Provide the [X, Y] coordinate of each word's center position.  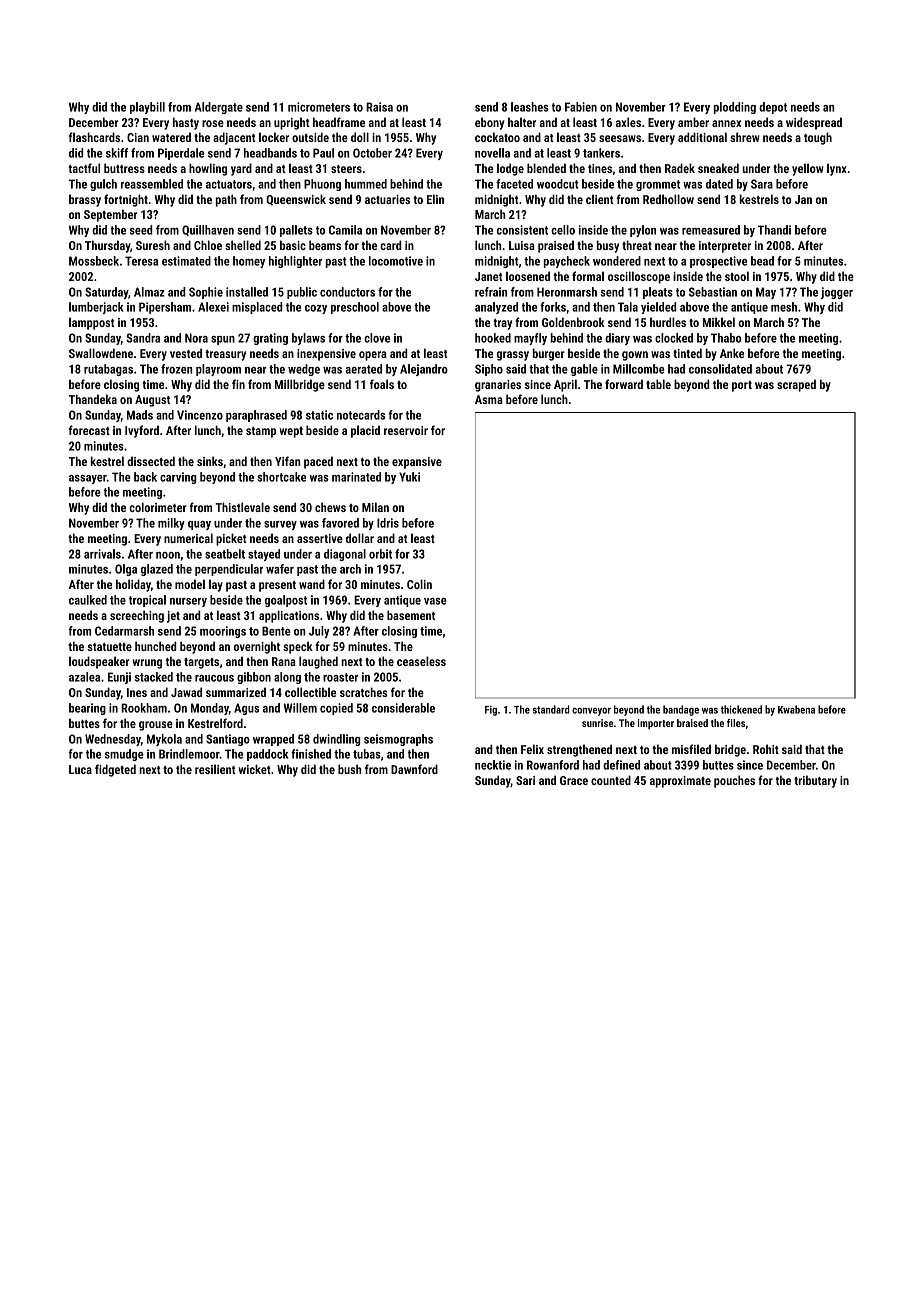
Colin [419, 584]
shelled [243, 245]
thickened [741, 709]
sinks [210, 461]
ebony [490, 123]
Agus [246, 709]
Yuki [409, 477]
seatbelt [225, 554]
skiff [117, 153]
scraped [796, 385]
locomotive [396, 261]
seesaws [620, 138]
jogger [837, 293]
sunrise [597, 723]
